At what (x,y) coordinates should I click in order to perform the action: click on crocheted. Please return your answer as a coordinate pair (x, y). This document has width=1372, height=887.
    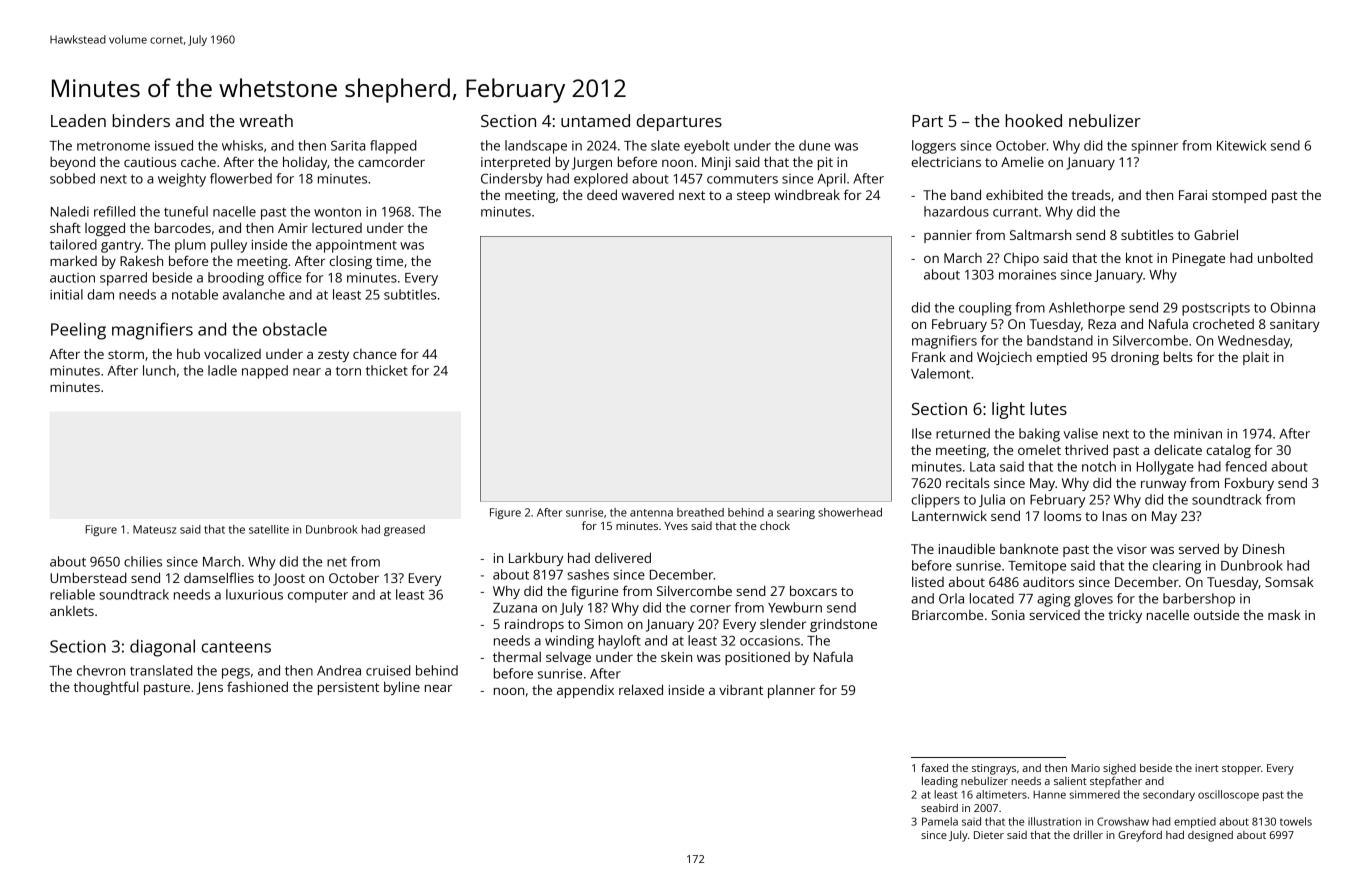
    Looking at the image, I should click on (1223, 324).
